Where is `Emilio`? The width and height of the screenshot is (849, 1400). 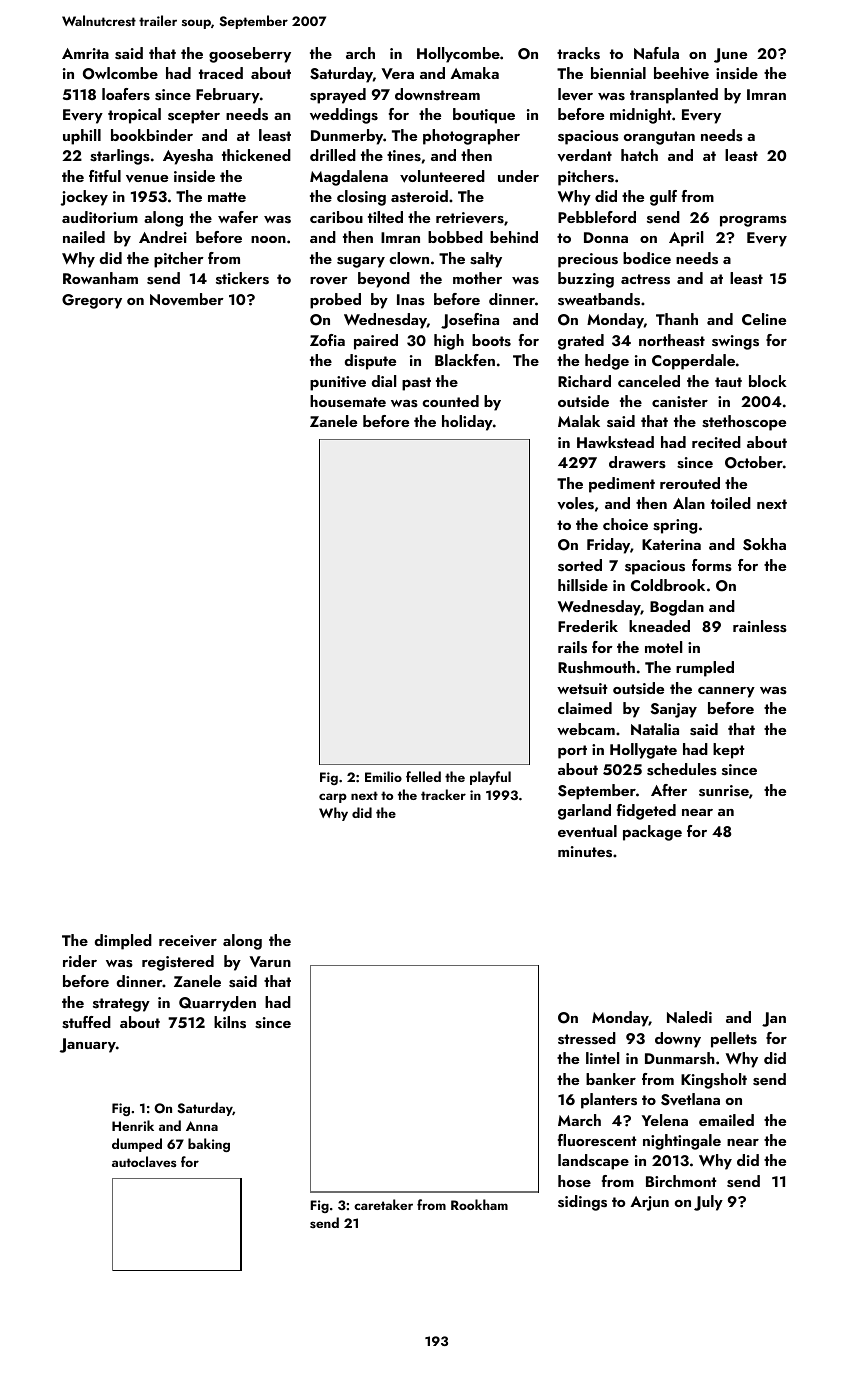 Emilio is located at coordinates (383, 776).
